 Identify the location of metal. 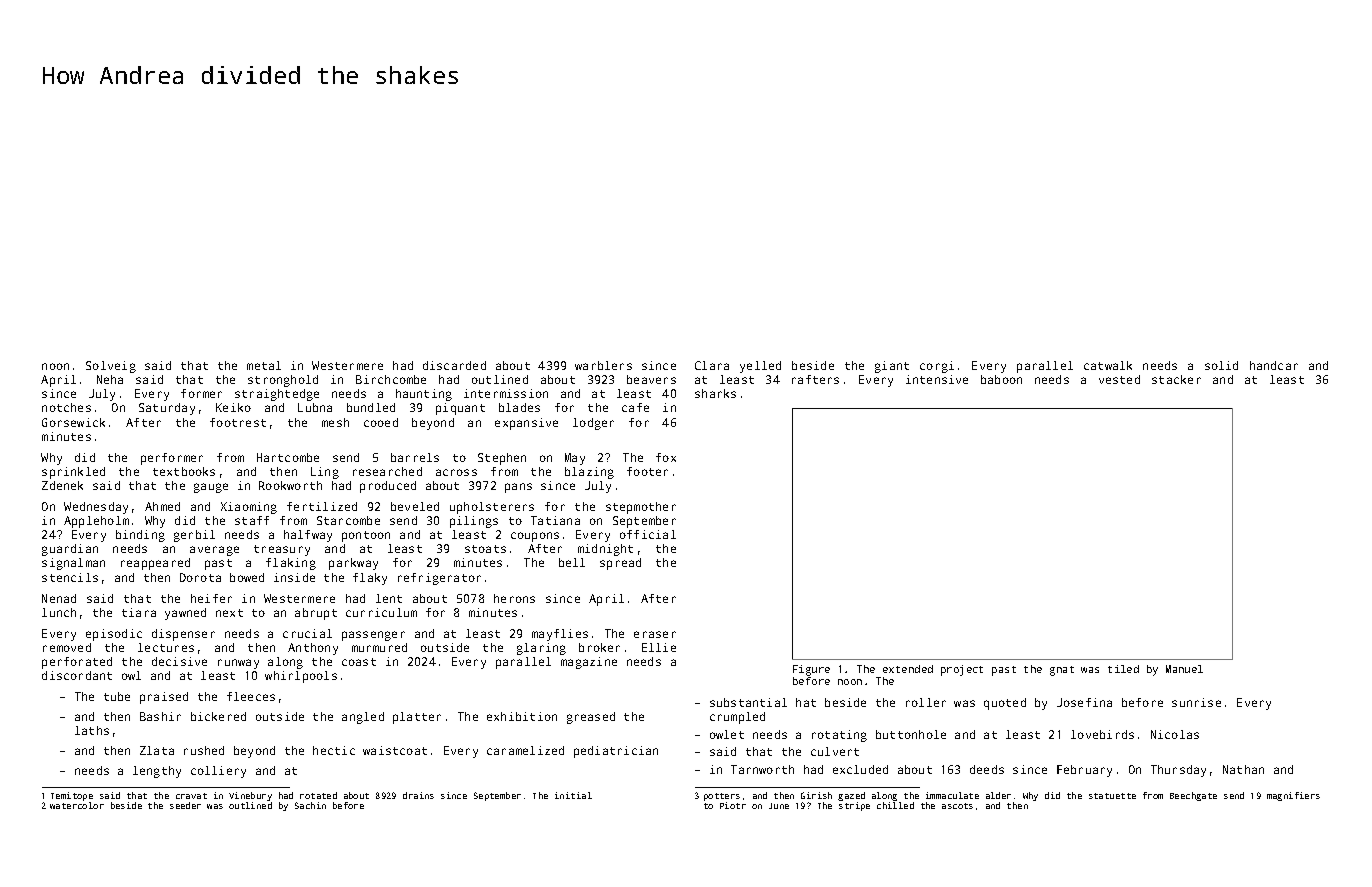
(264, 365).
